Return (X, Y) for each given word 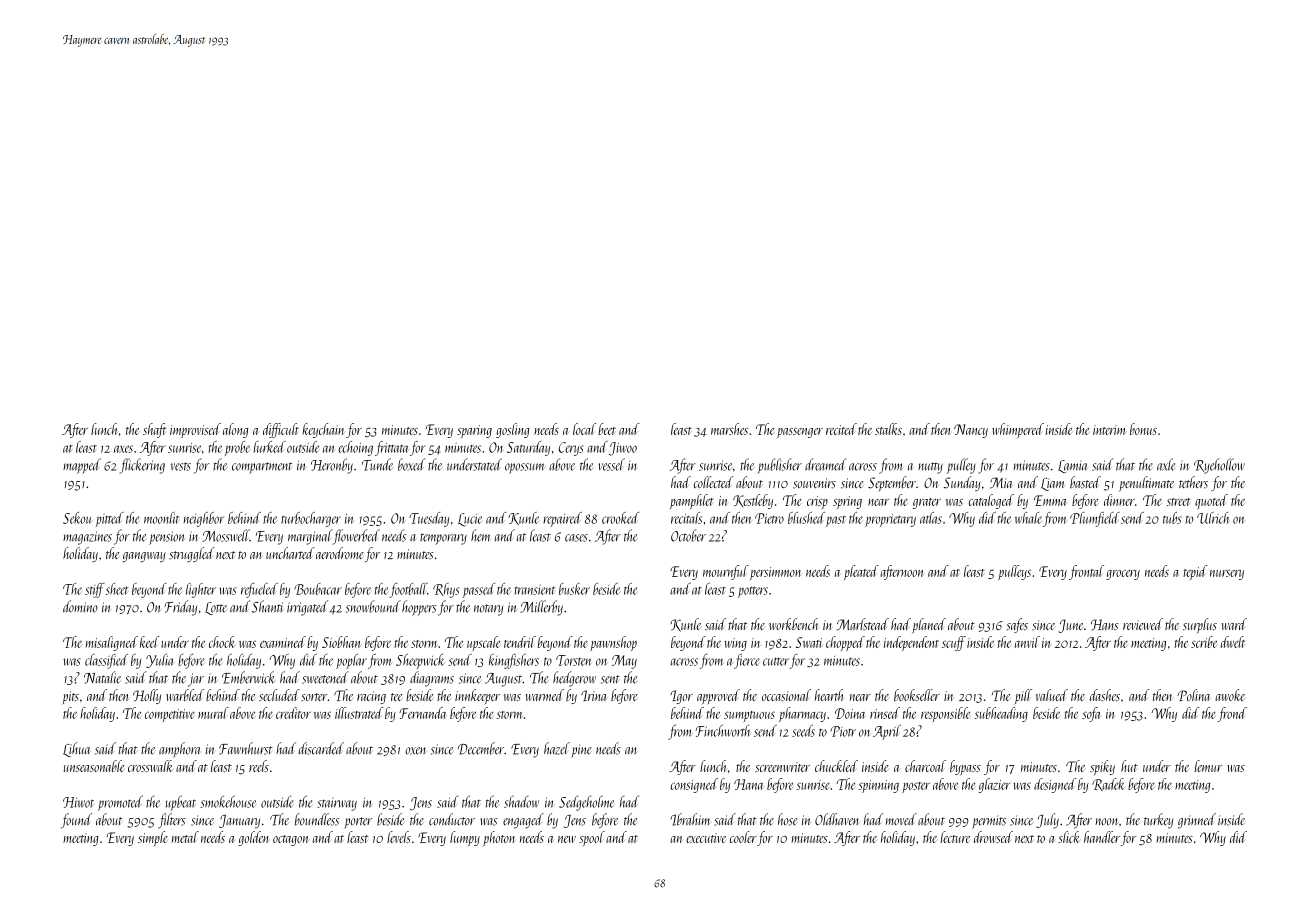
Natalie (102, 677)
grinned (1197, 821)
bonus (1143, 429)
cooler (743, 837)
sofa (1091, 714)
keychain (323, 430)
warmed (545, 695)
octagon (290, 840)
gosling (513, 430)
